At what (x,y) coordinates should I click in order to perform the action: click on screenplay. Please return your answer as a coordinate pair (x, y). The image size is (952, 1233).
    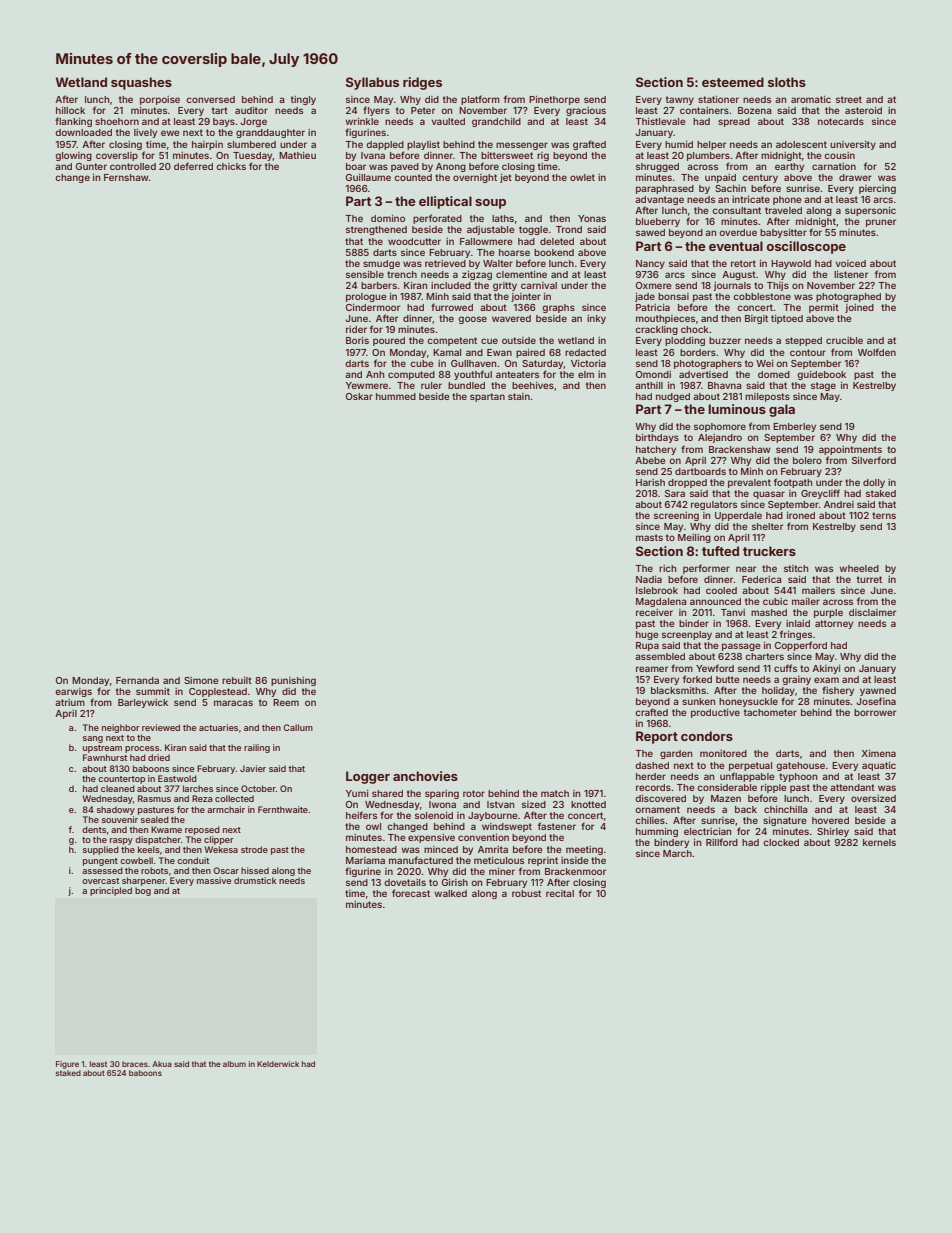
    Looking at the image, I should click on (687, 635).
